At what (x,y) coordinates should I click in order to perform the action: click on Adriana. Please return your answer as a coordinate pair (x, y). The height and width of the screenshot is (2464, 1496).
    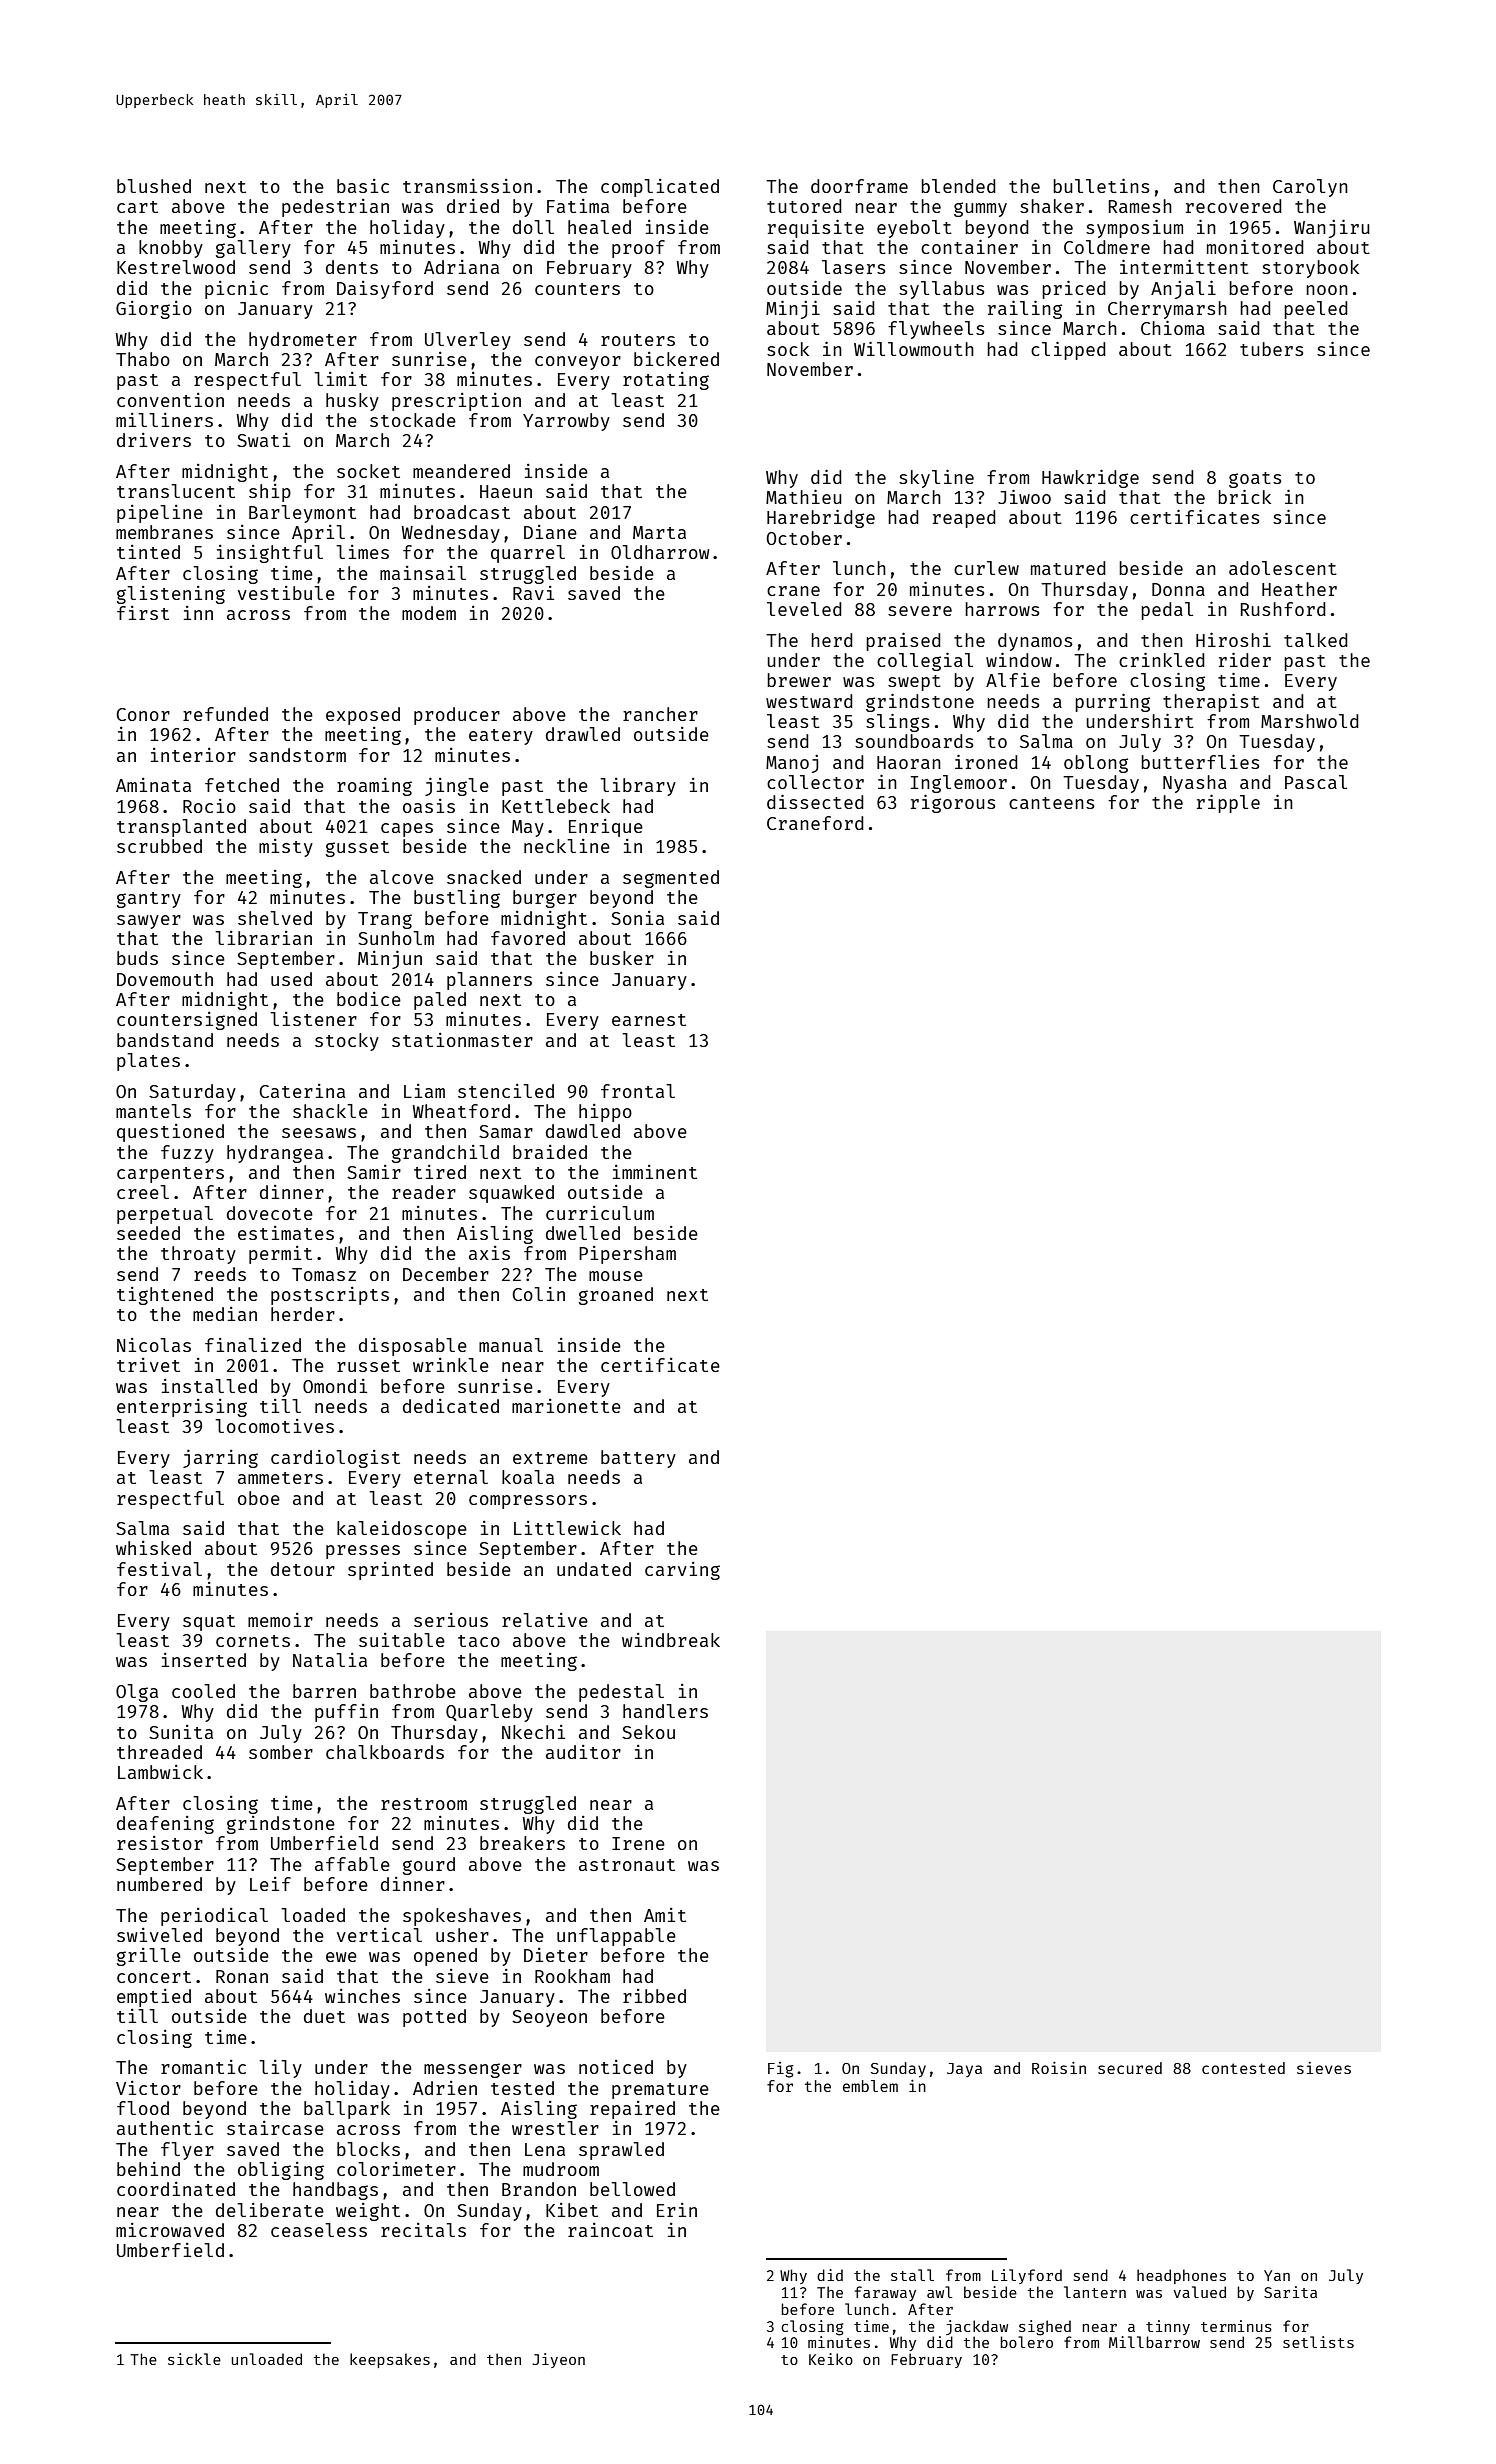
    Looking at the image, I should click on (461, 267).
